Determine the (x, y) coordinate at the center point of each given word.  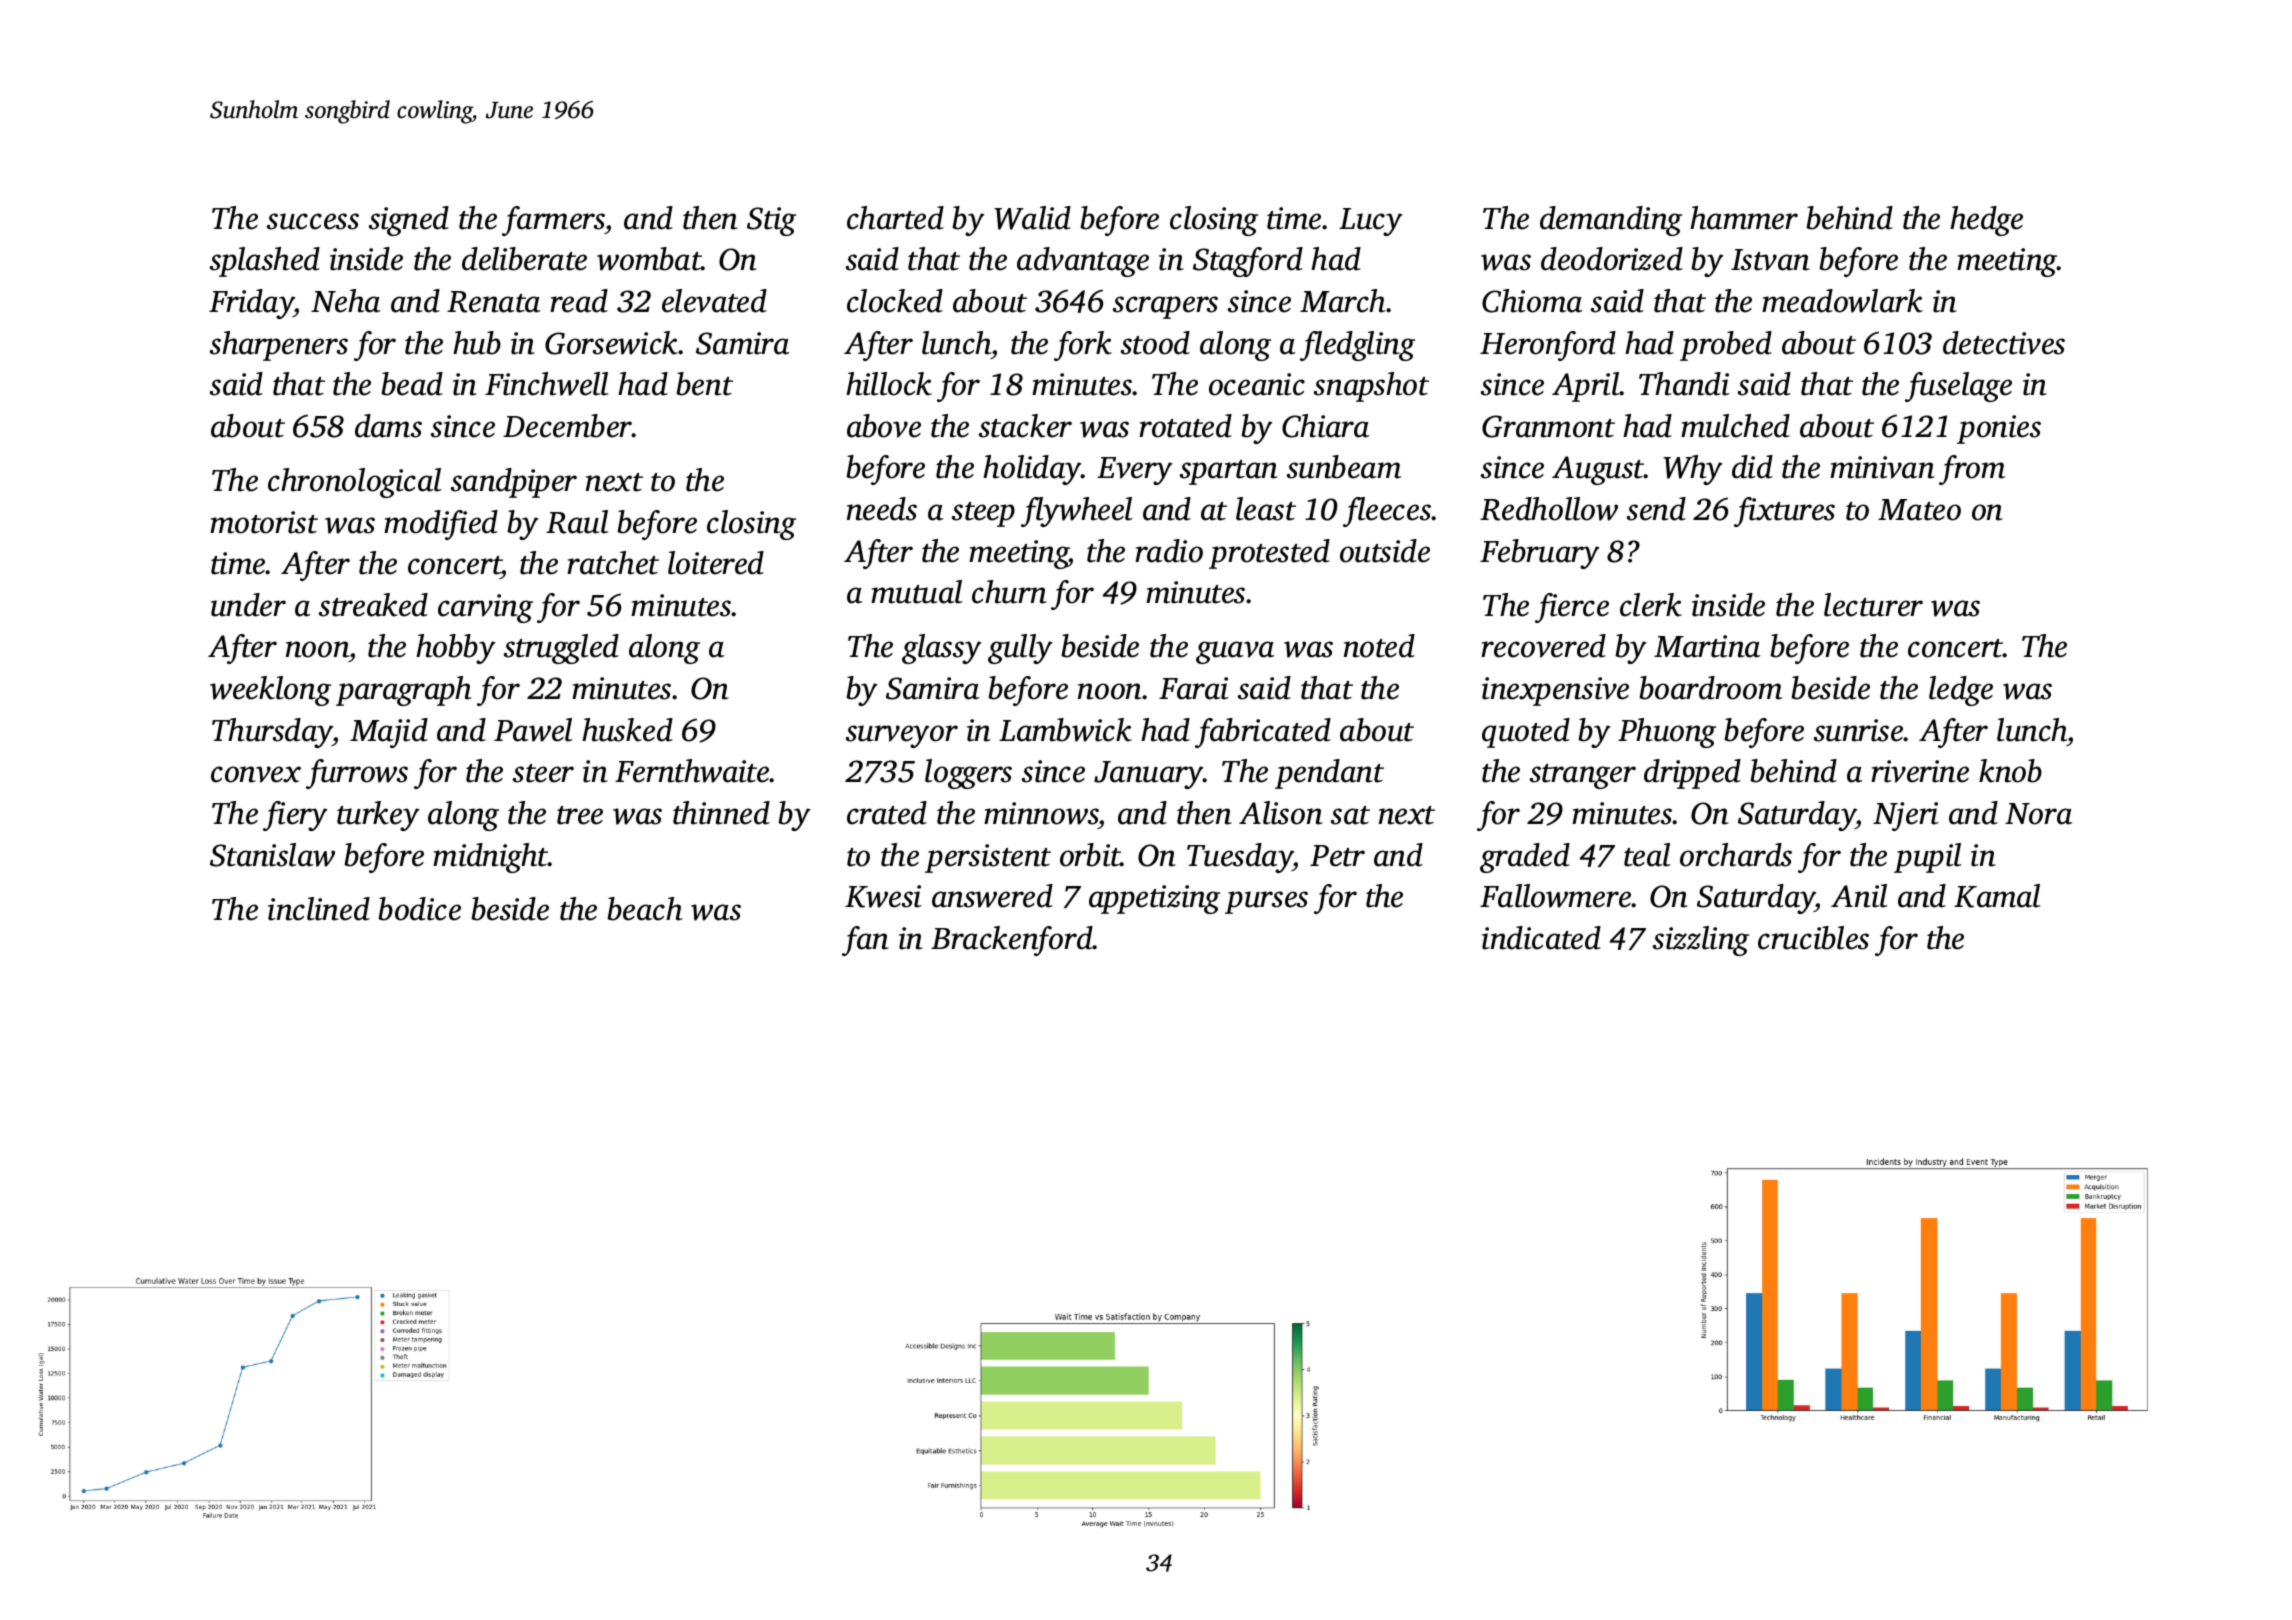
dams (388, 426)
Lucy (1371, 222)
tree (580, 815)
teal (1647, 855)
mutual (916, 592)
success (313, 221)
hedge (1986, 221)
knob (2010, 771)
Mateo (1919, 510)
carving (485, 608)
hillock (889, 384)
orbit (1090, 855)
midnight (490, 858)
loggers (968, 774)
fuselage (1958, 387)
